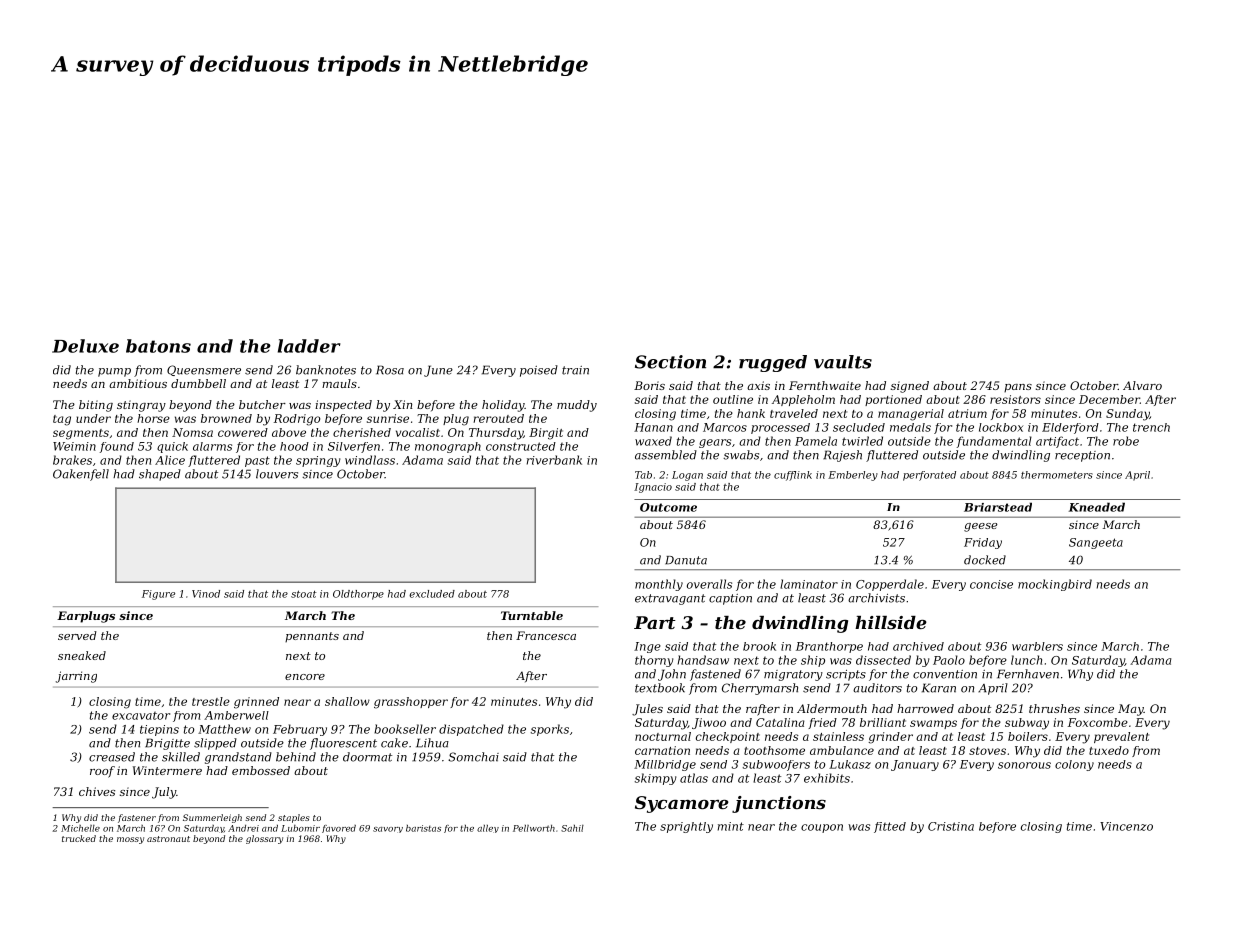 This document has height=952, width=1233. I want to click on Deluxe, so click(85, 346).
